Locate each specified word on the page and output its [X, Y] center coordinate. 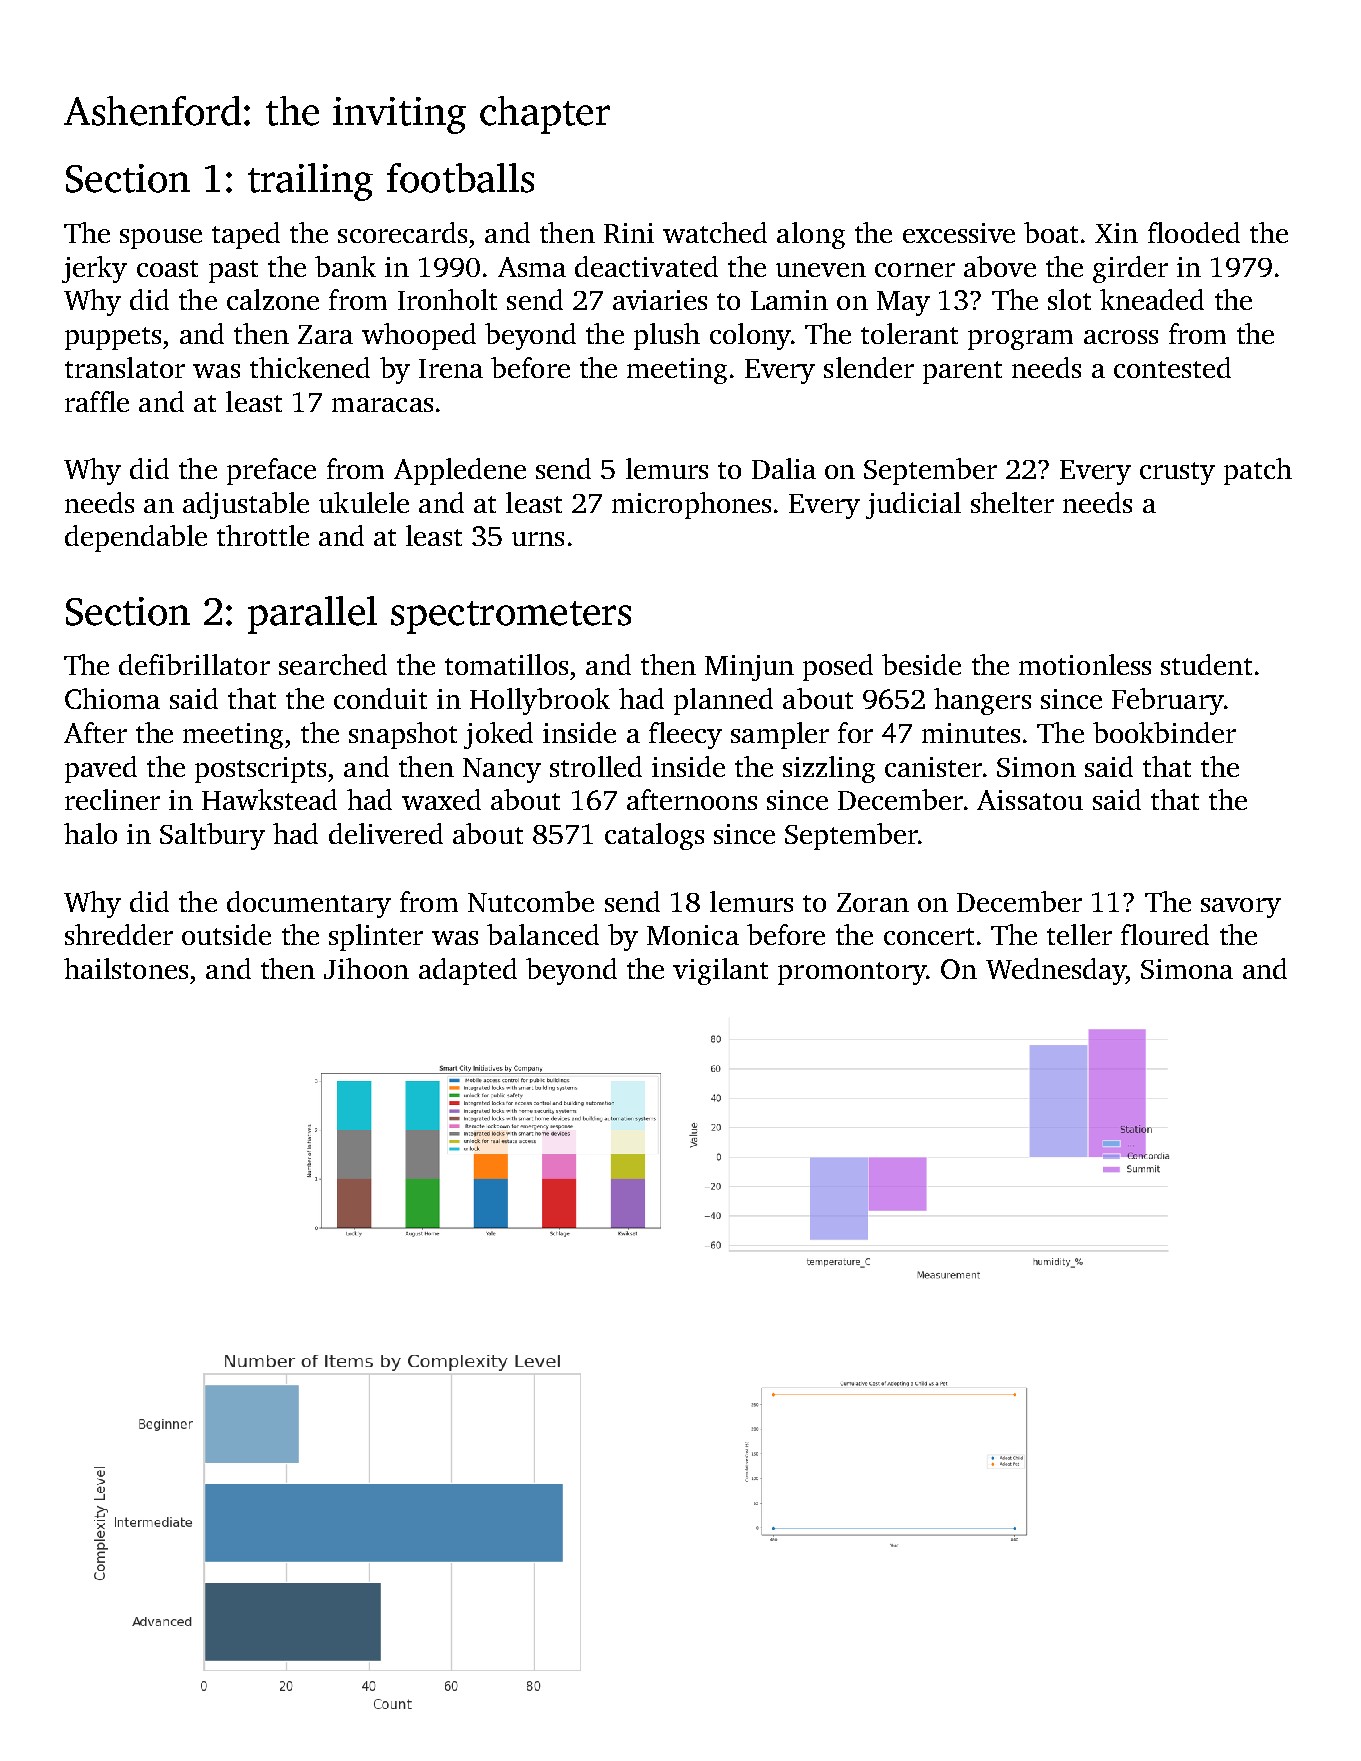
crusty [1177, 473]
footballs [460, 178]
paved [101, 769]
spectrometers [511, 617]
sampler [780, 735]
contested [1172, 367]
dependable [136, 538]
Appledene [460, 471]
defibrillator [194, 664]
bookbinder [1164, 732]
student [1206, 664]
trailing [310, 182]
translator [125, 367]
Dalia [784, 468]
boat [1051, 232]
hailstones [126, 968]
